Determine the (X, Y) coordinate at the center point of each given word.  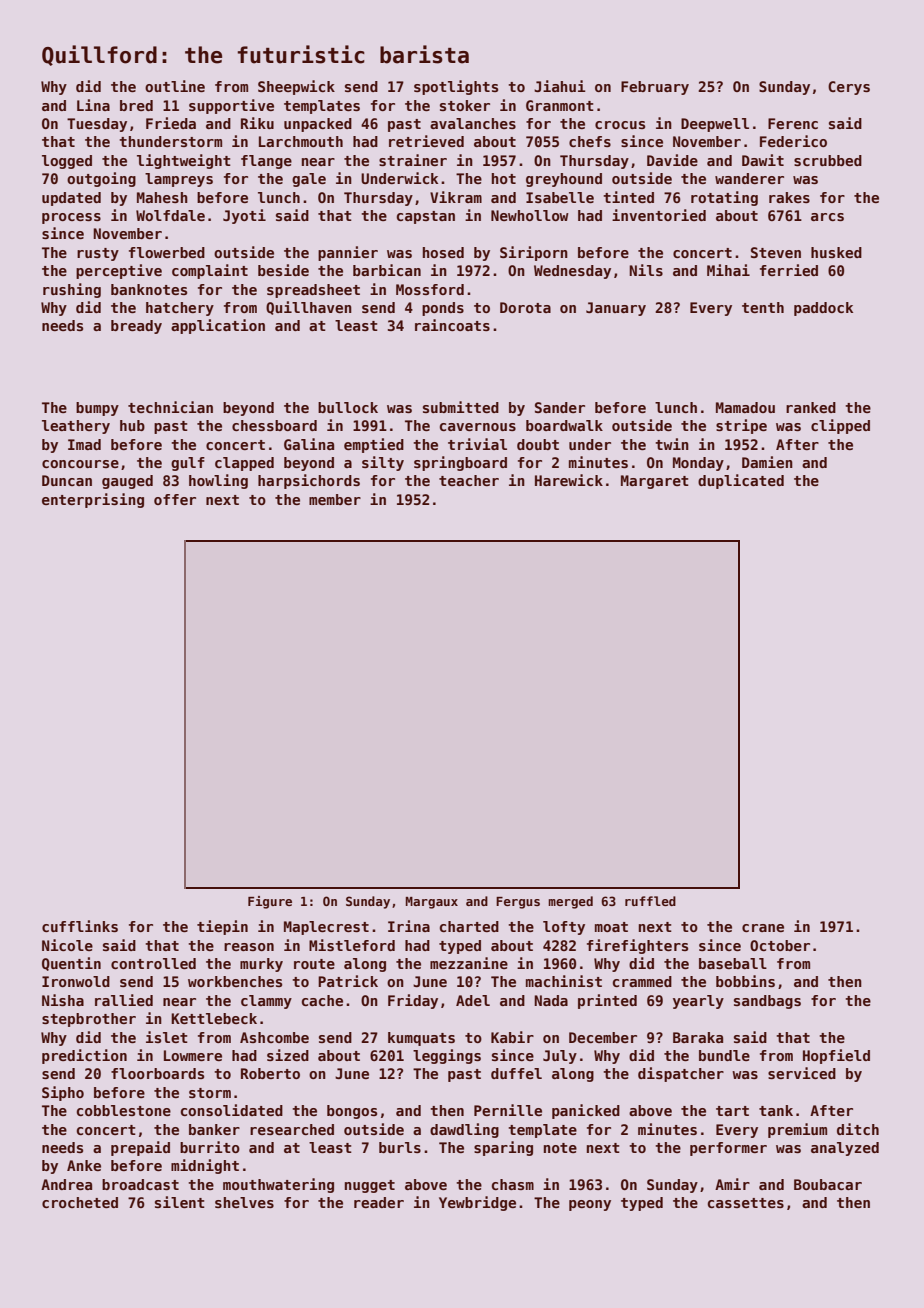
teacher (469, 480)
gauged (127, 482)
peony (590, 1205)
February (655, 88)
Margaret (655, 482)
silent (180, 1202)
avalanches (473, 123)
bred (136, 105)
